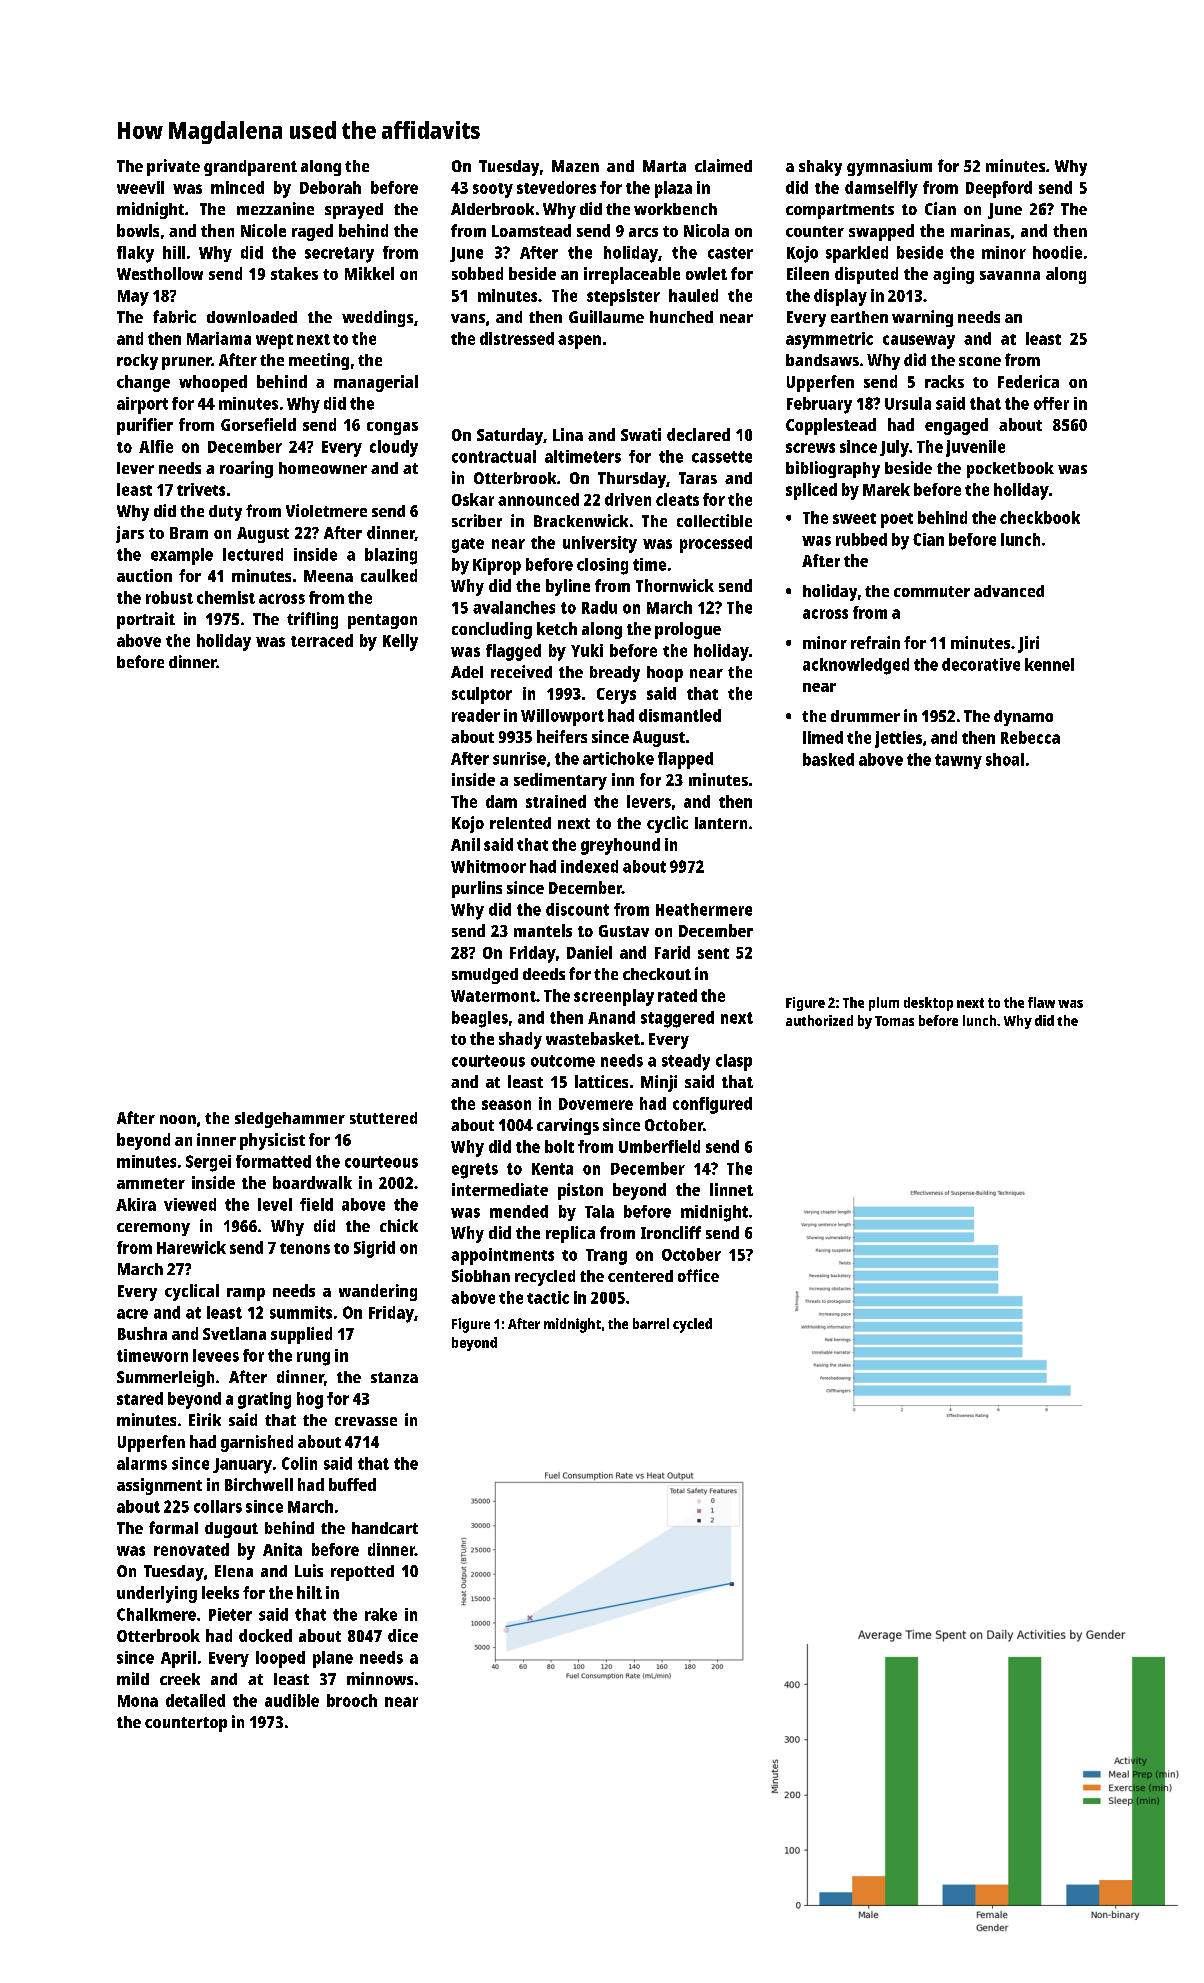 Image resolution: width=1204 pixels, height=1983 pixels. I want to click on kennel, so click(1049, 664).
